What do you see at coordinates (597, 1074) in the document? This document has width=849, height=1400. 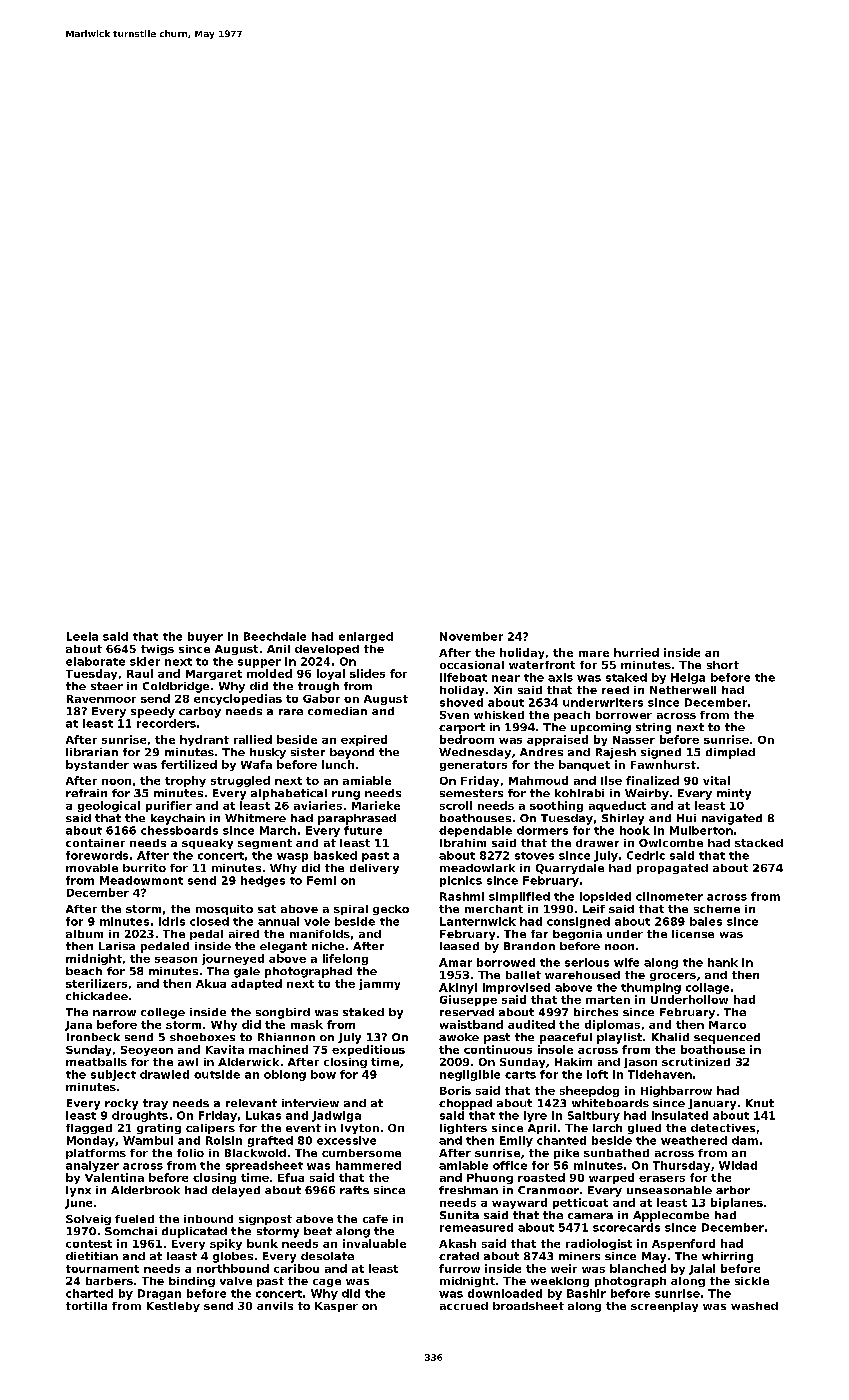 I see `loft` at bounding box center [597, 1074].
